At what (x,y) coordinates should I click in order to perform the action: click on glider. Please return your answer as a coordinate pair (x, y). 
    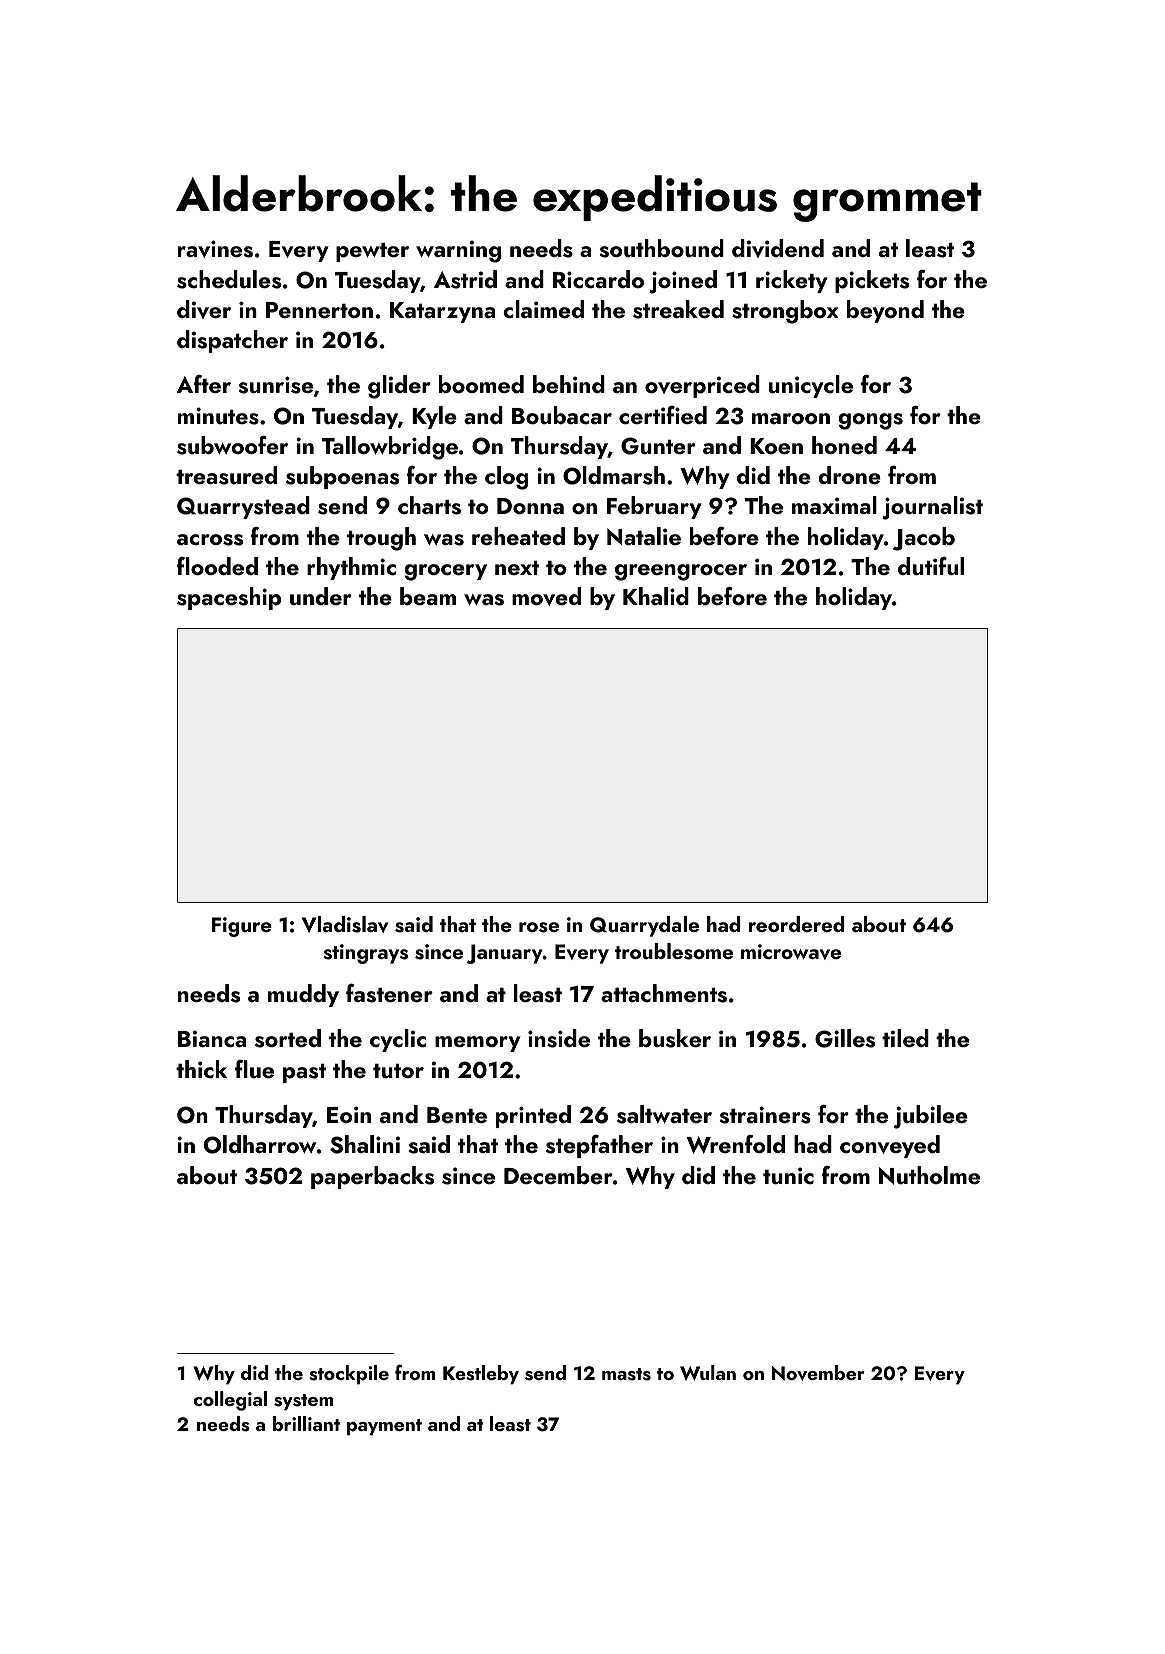
    Looking at the image, I should click on (399, 387).
